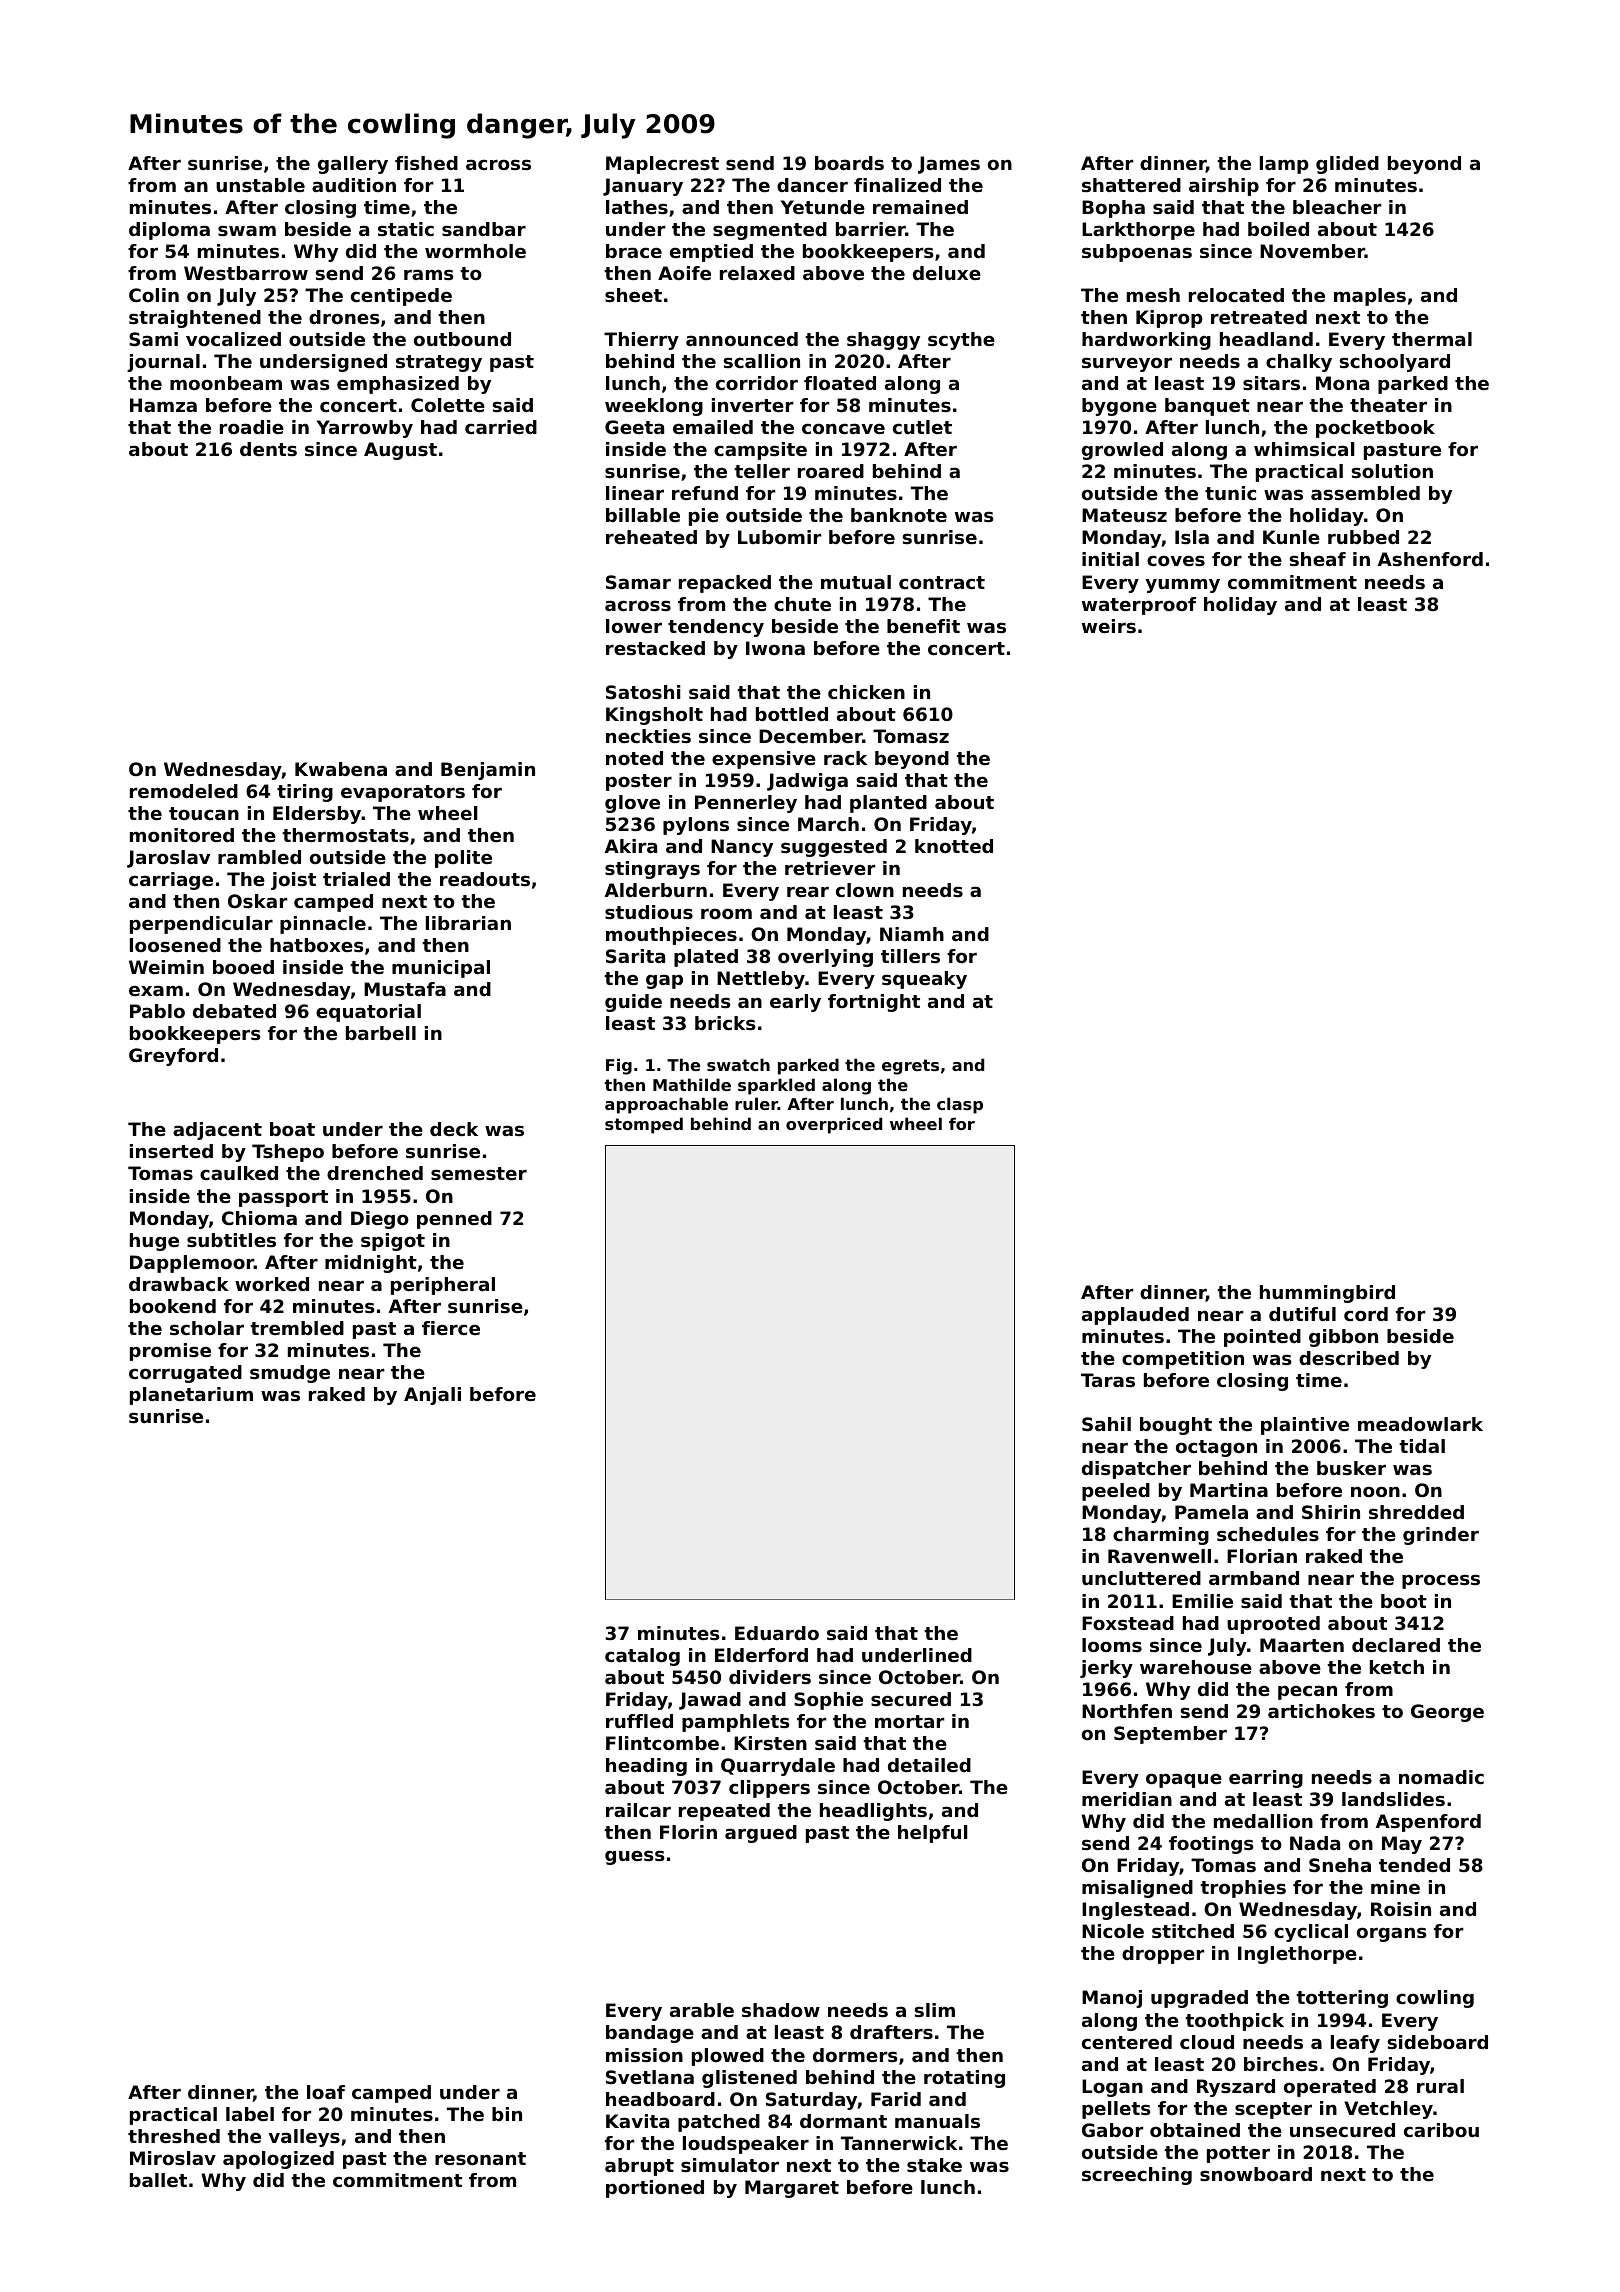  I want to click on early, so click(795, 1003).
